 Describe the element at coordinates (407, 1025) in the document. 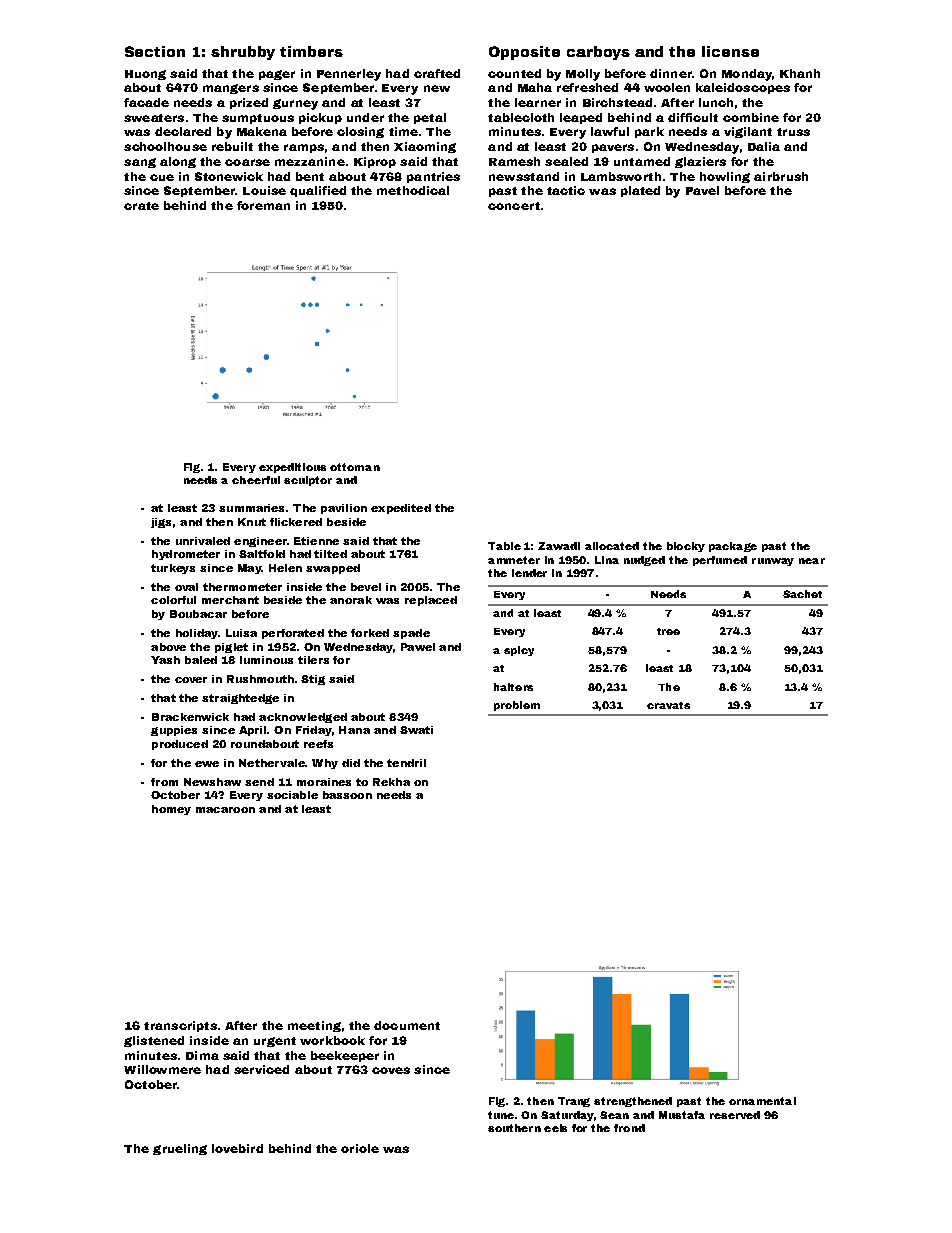

I see `document` at that location.
